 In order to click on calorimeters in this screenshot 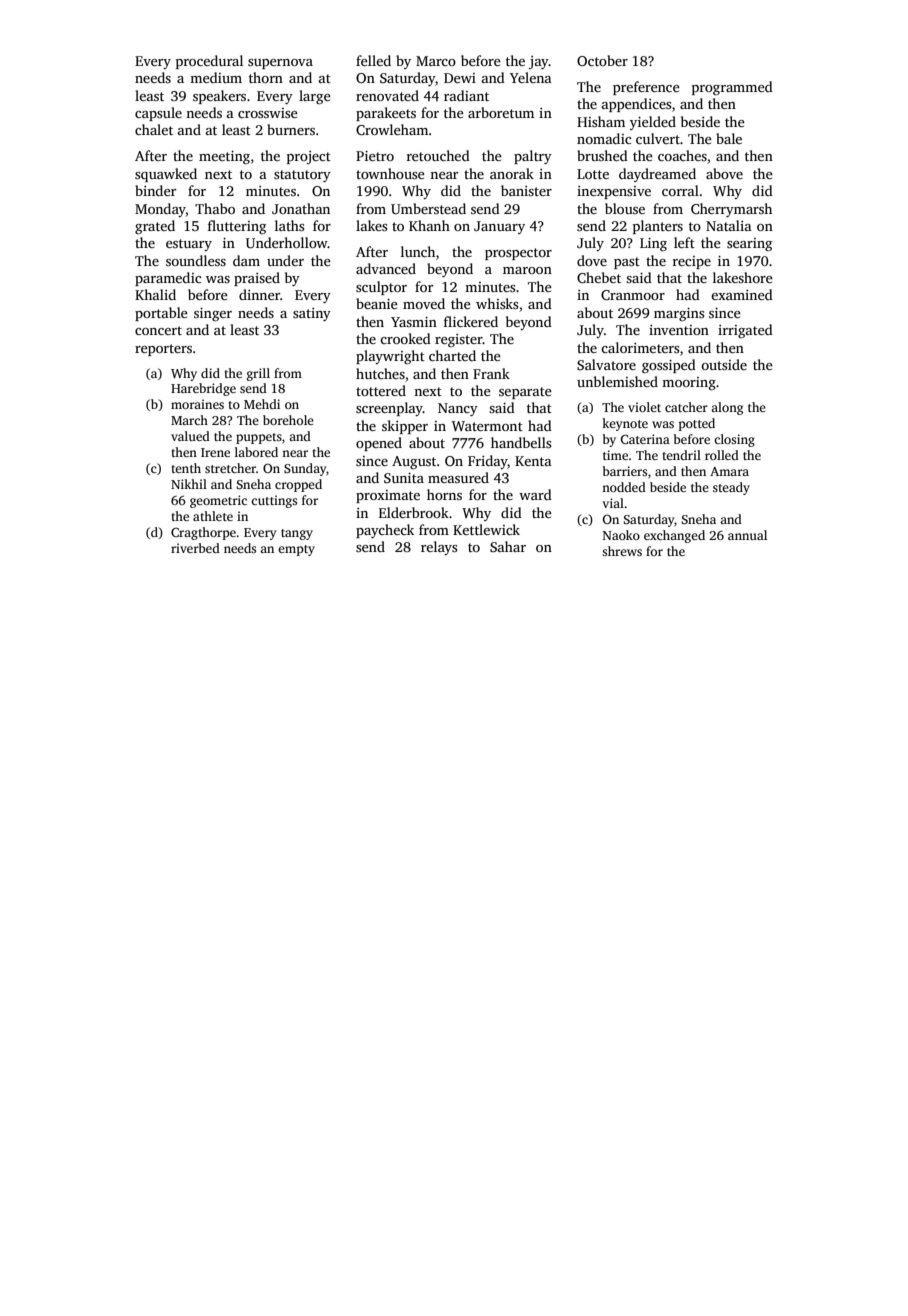, I will do `click(640, 347)`.
